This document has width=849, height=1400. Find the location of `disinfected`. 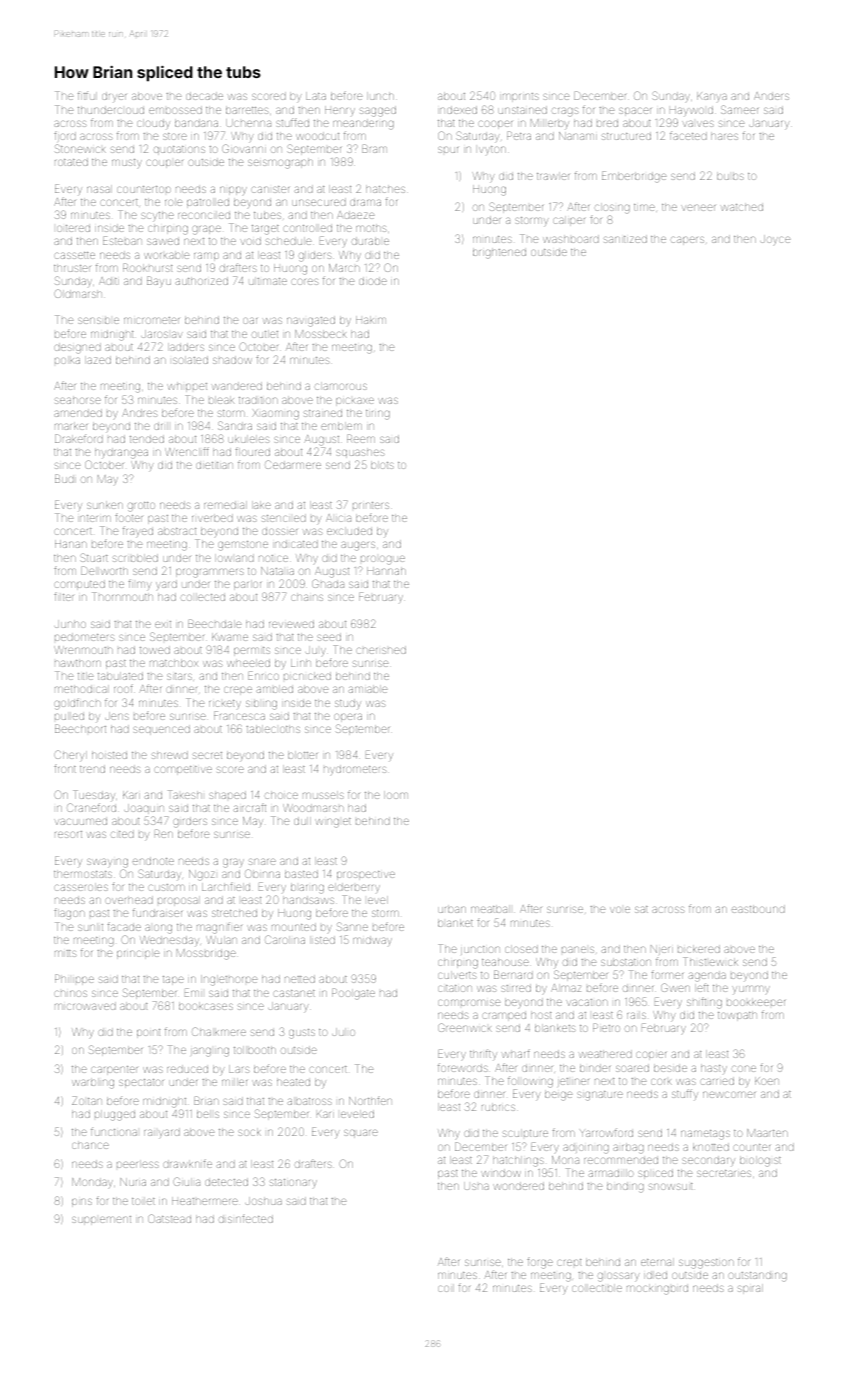

disinfected is located at coordinates (246, 1219).
